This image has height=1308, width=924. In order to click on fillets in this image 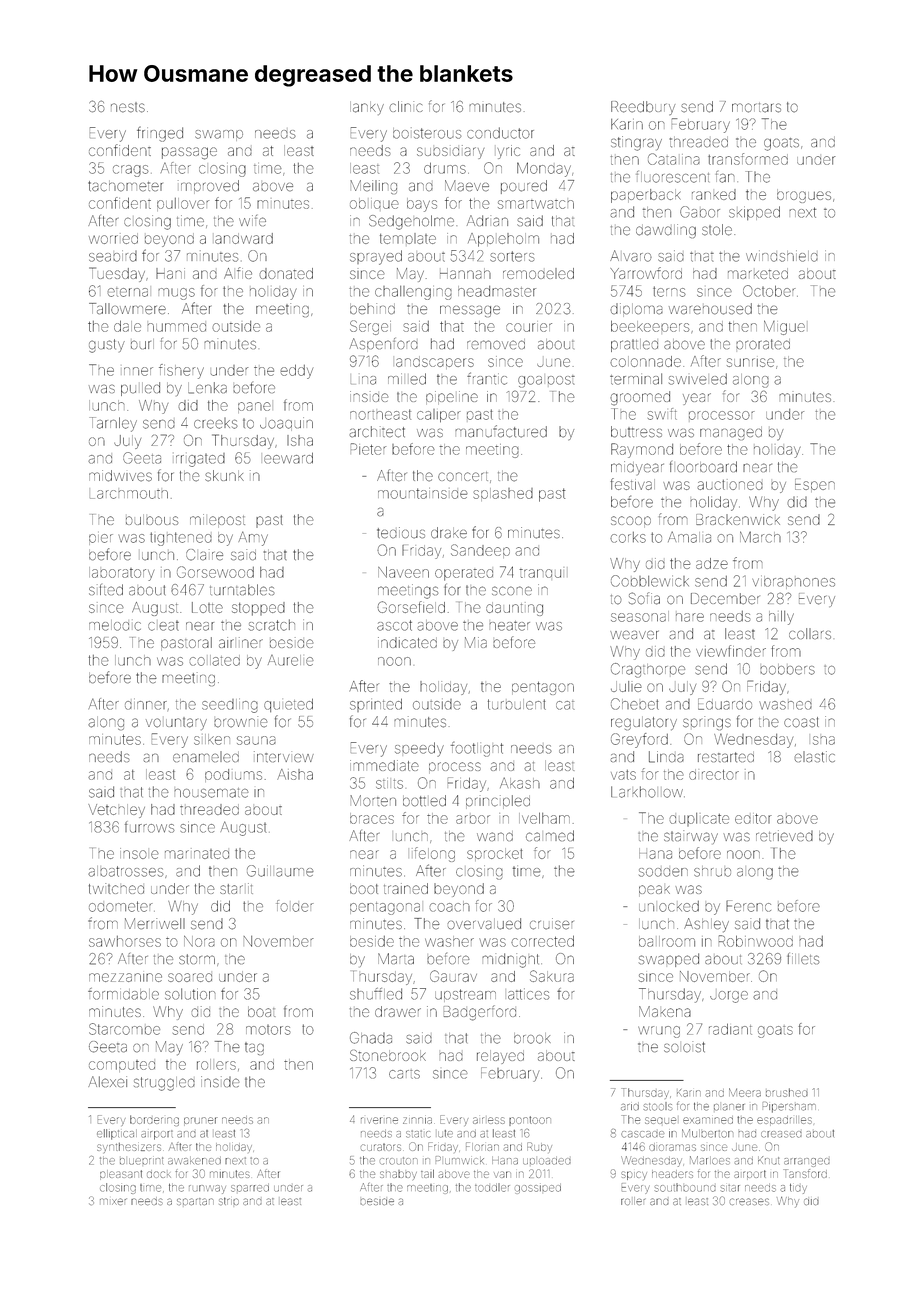, I will do `click(803, 958)`.
